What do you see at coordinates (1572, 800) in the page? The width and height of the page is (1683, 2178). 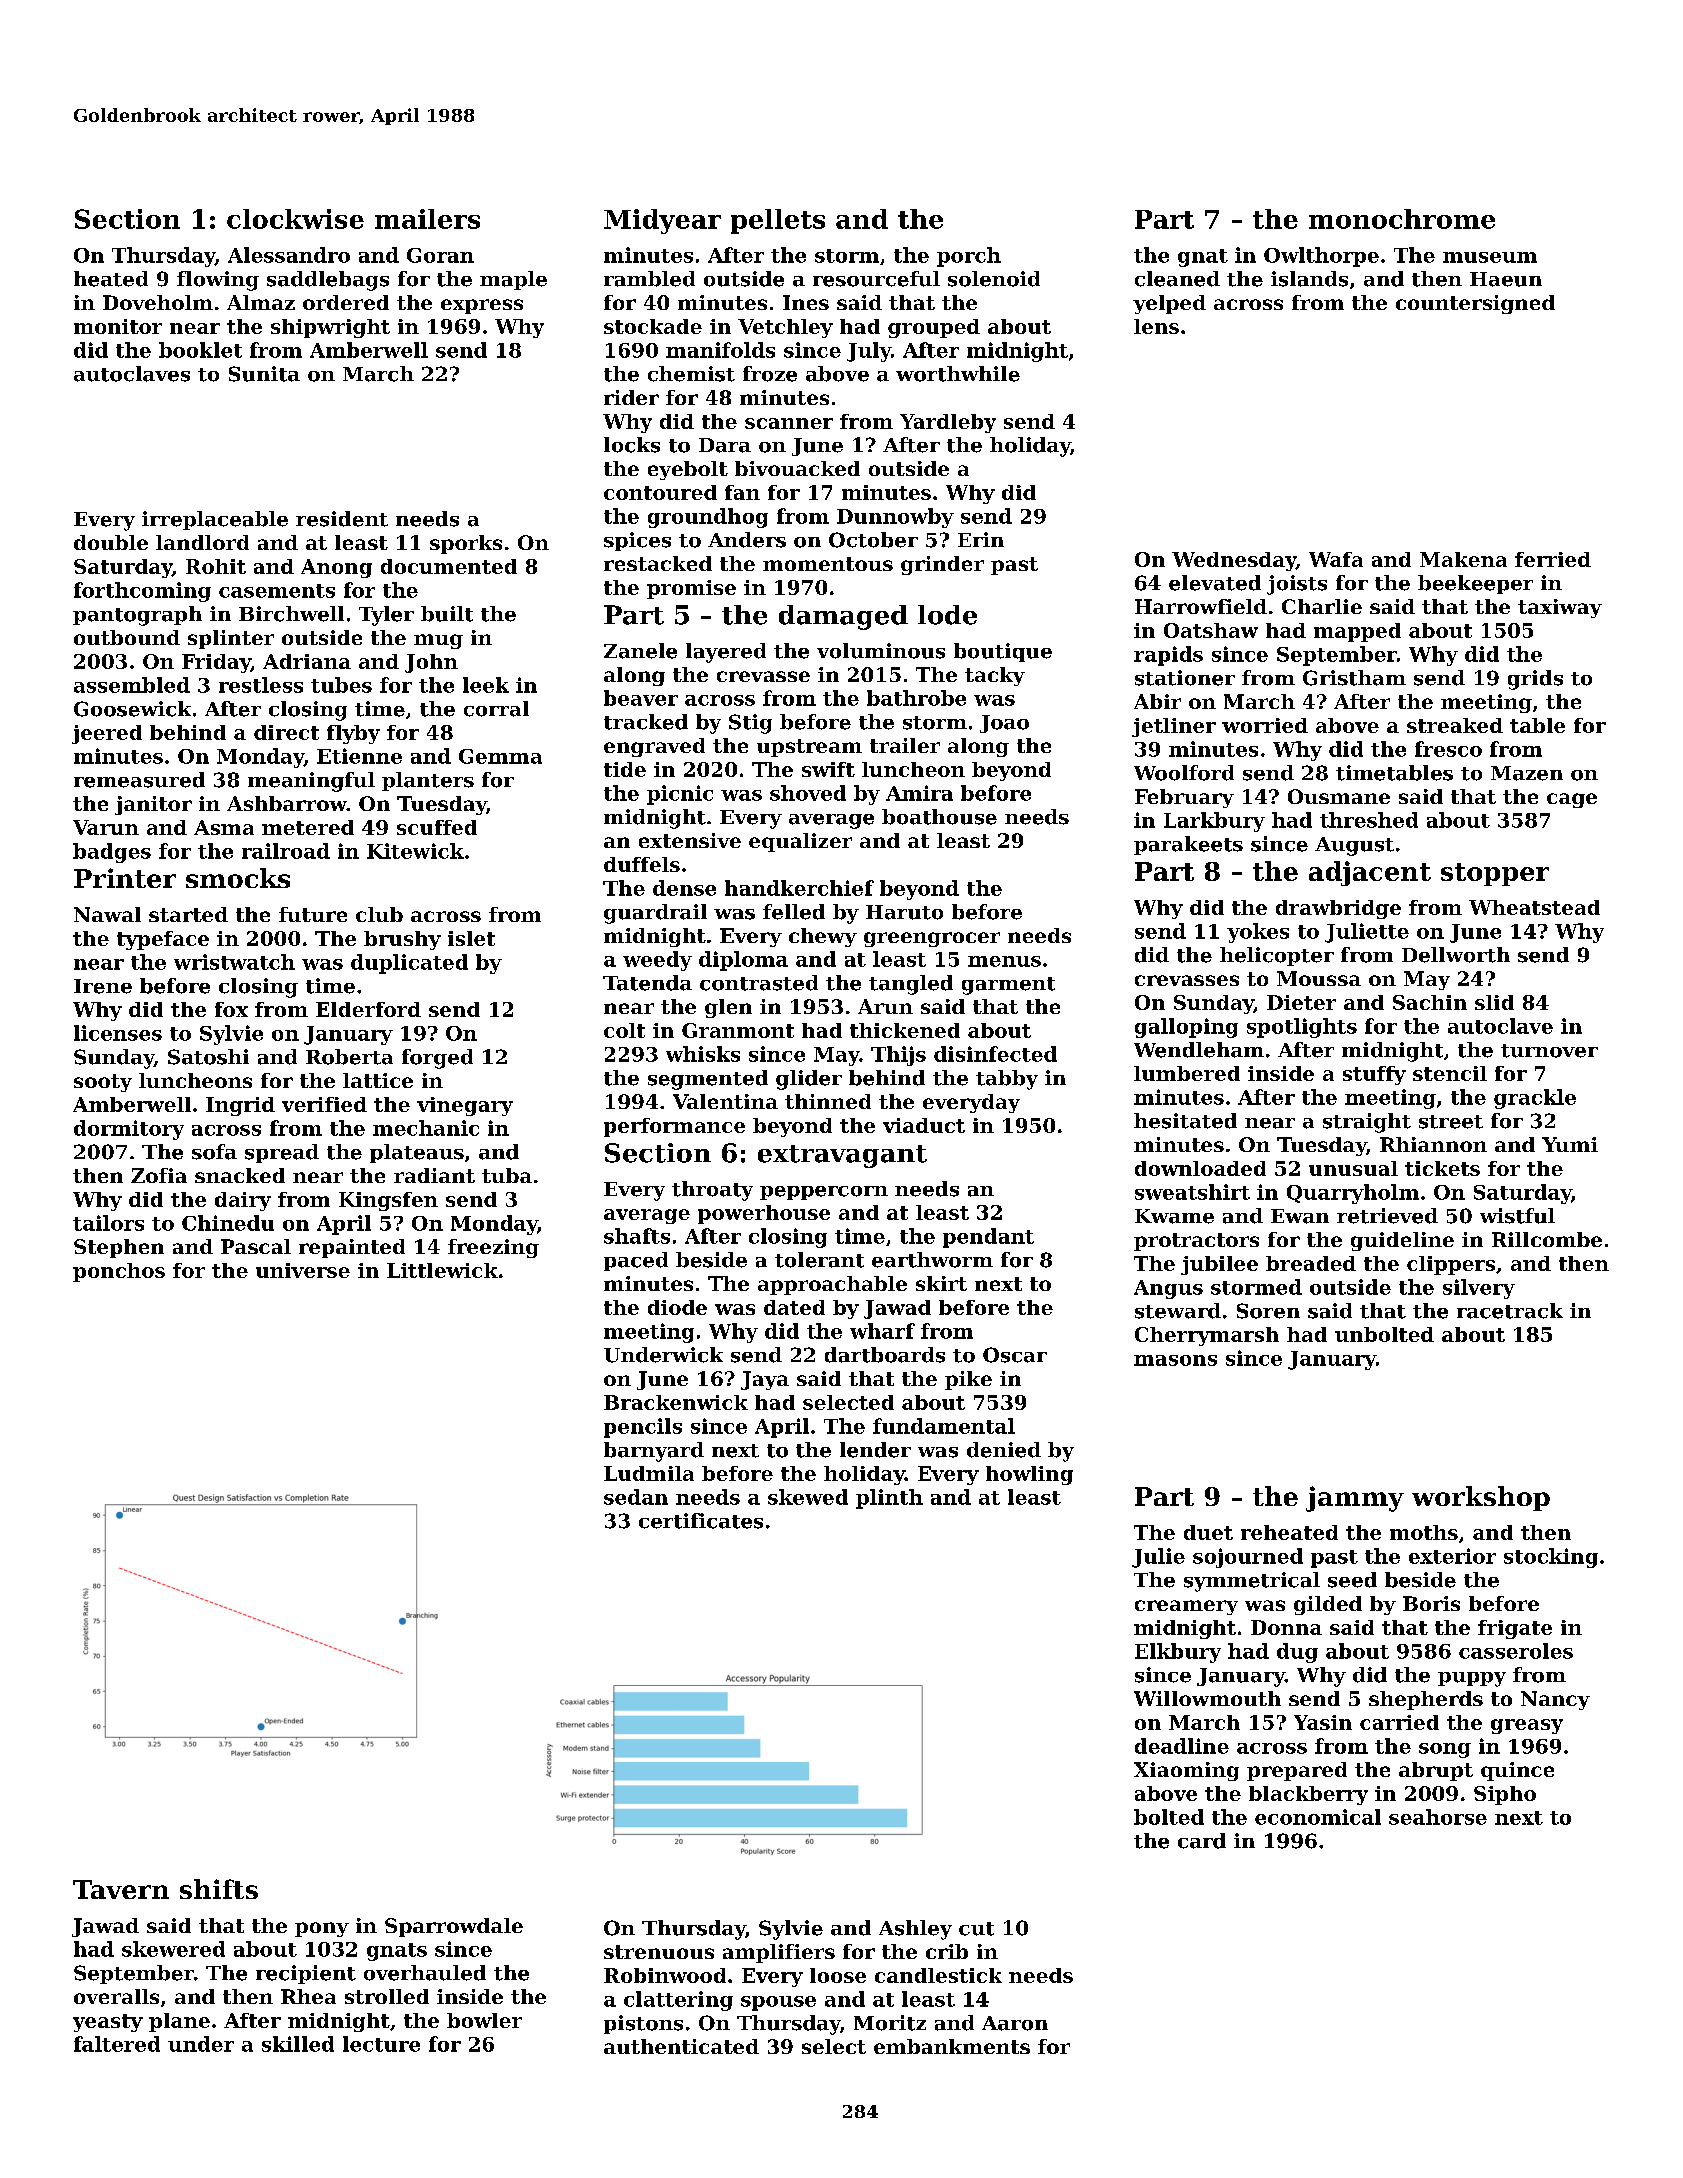 I see `cage` at bounding box center [1572, 800].
